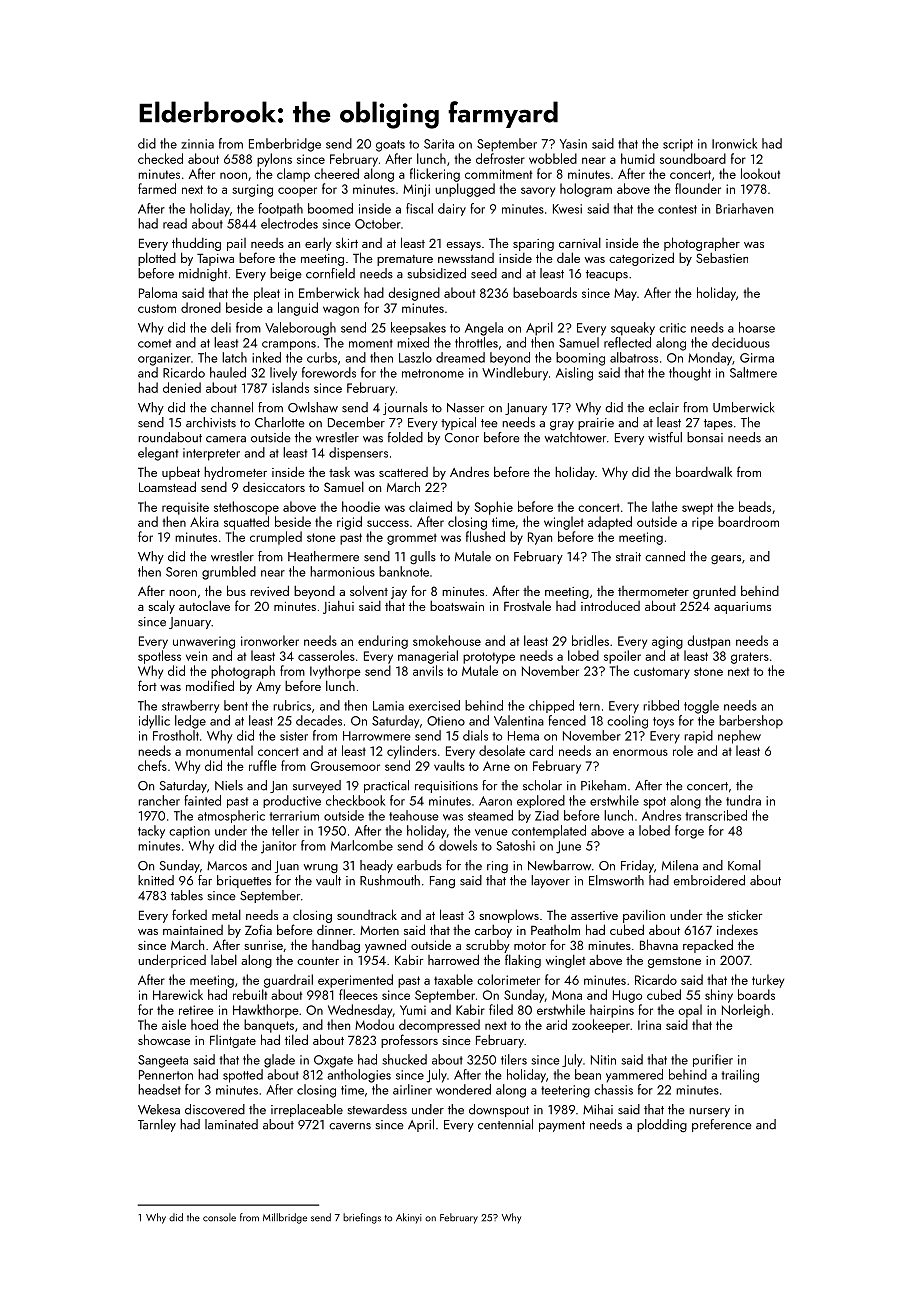  What do you see at coordinates (285, 145) in the screenshot?
I see `Emberbridge` at bounding box center [285, 145].
